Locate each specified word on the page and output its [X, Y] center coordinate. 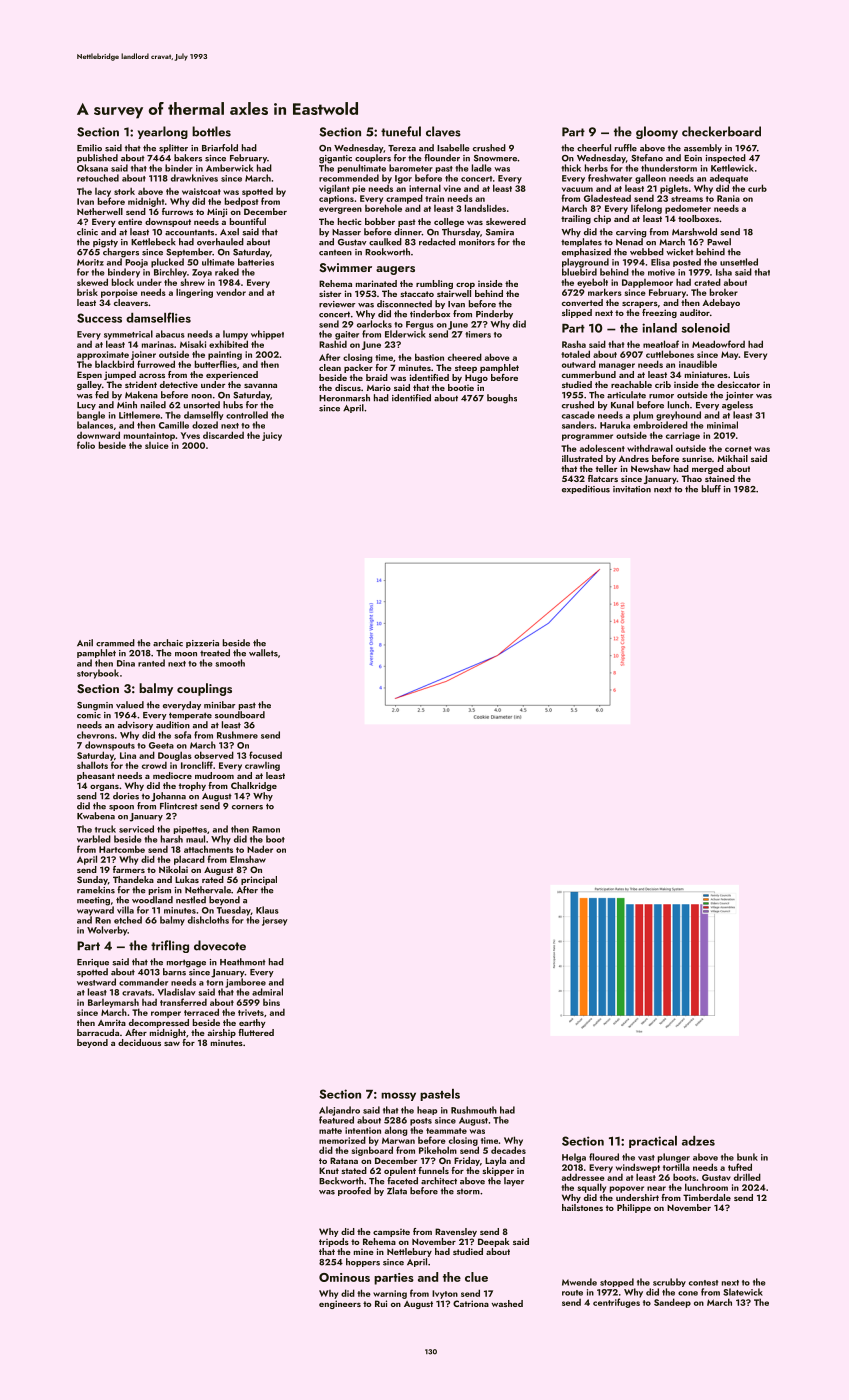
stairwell [454, 293]
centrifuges [616, 1303]
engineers [340, 1304]
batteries [256, 262]
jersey [275, 921]
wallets [263, 653]
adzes [698, 1141]
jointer [739, 396]
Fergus [420, 325]
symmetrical [128, 335]
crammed [115, 643]
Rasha [574, 344]
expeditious [586, 489]
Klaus [267, 910]
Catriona [471, 1303]
